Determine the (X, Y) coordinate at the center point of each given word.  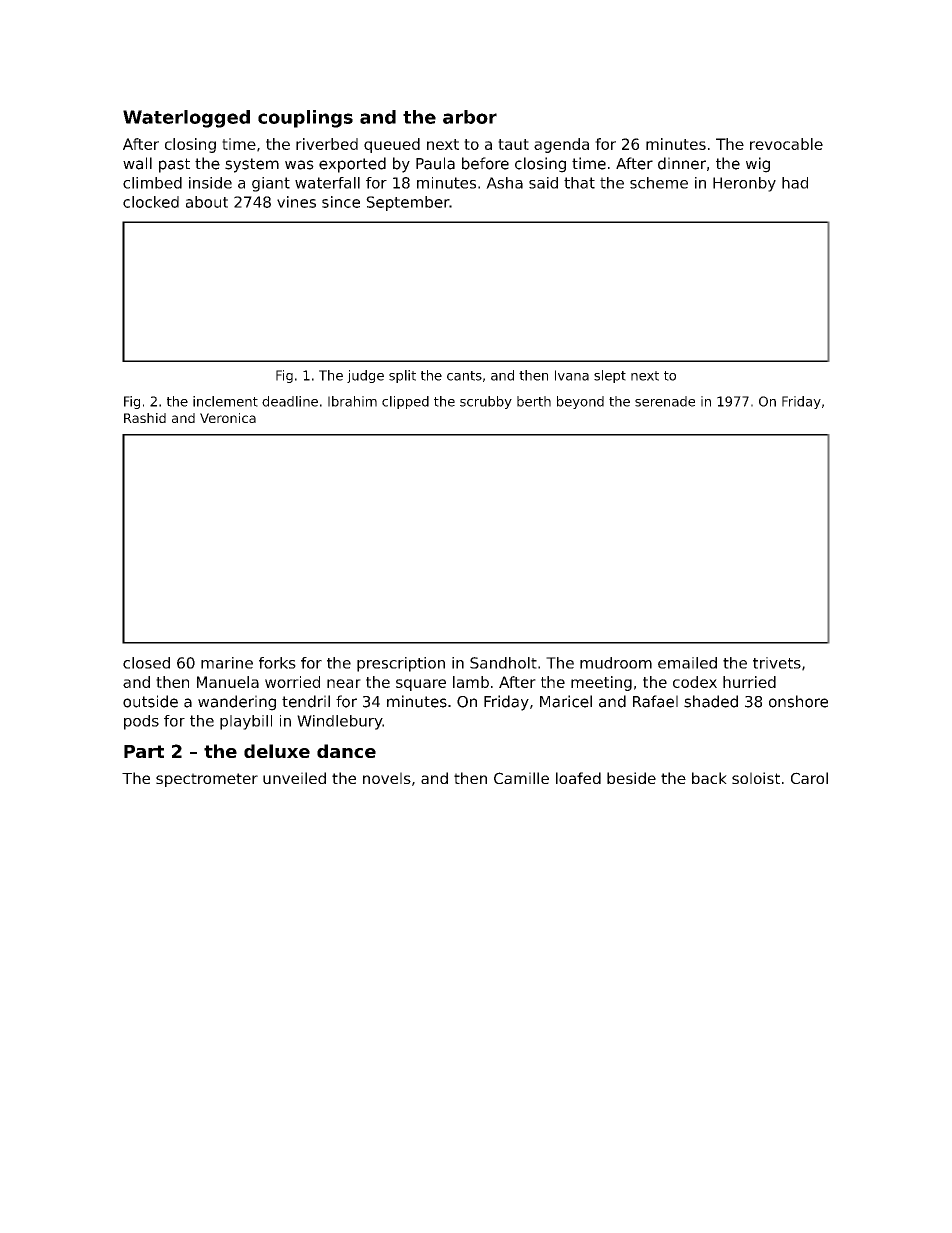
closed (146, 663)
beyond (580, 402)
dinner (682, 163)
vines (296, 202)
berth (534, 401)
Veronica (228, 418)
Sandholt (503, 663)
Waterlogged (186, 119)
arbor (470, 117)
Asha (504, 183)
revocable (786, 144)
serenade (665, 401)
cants (464, 376)
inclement (225, 401)
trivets (777, 663)
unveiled (294, 778)
